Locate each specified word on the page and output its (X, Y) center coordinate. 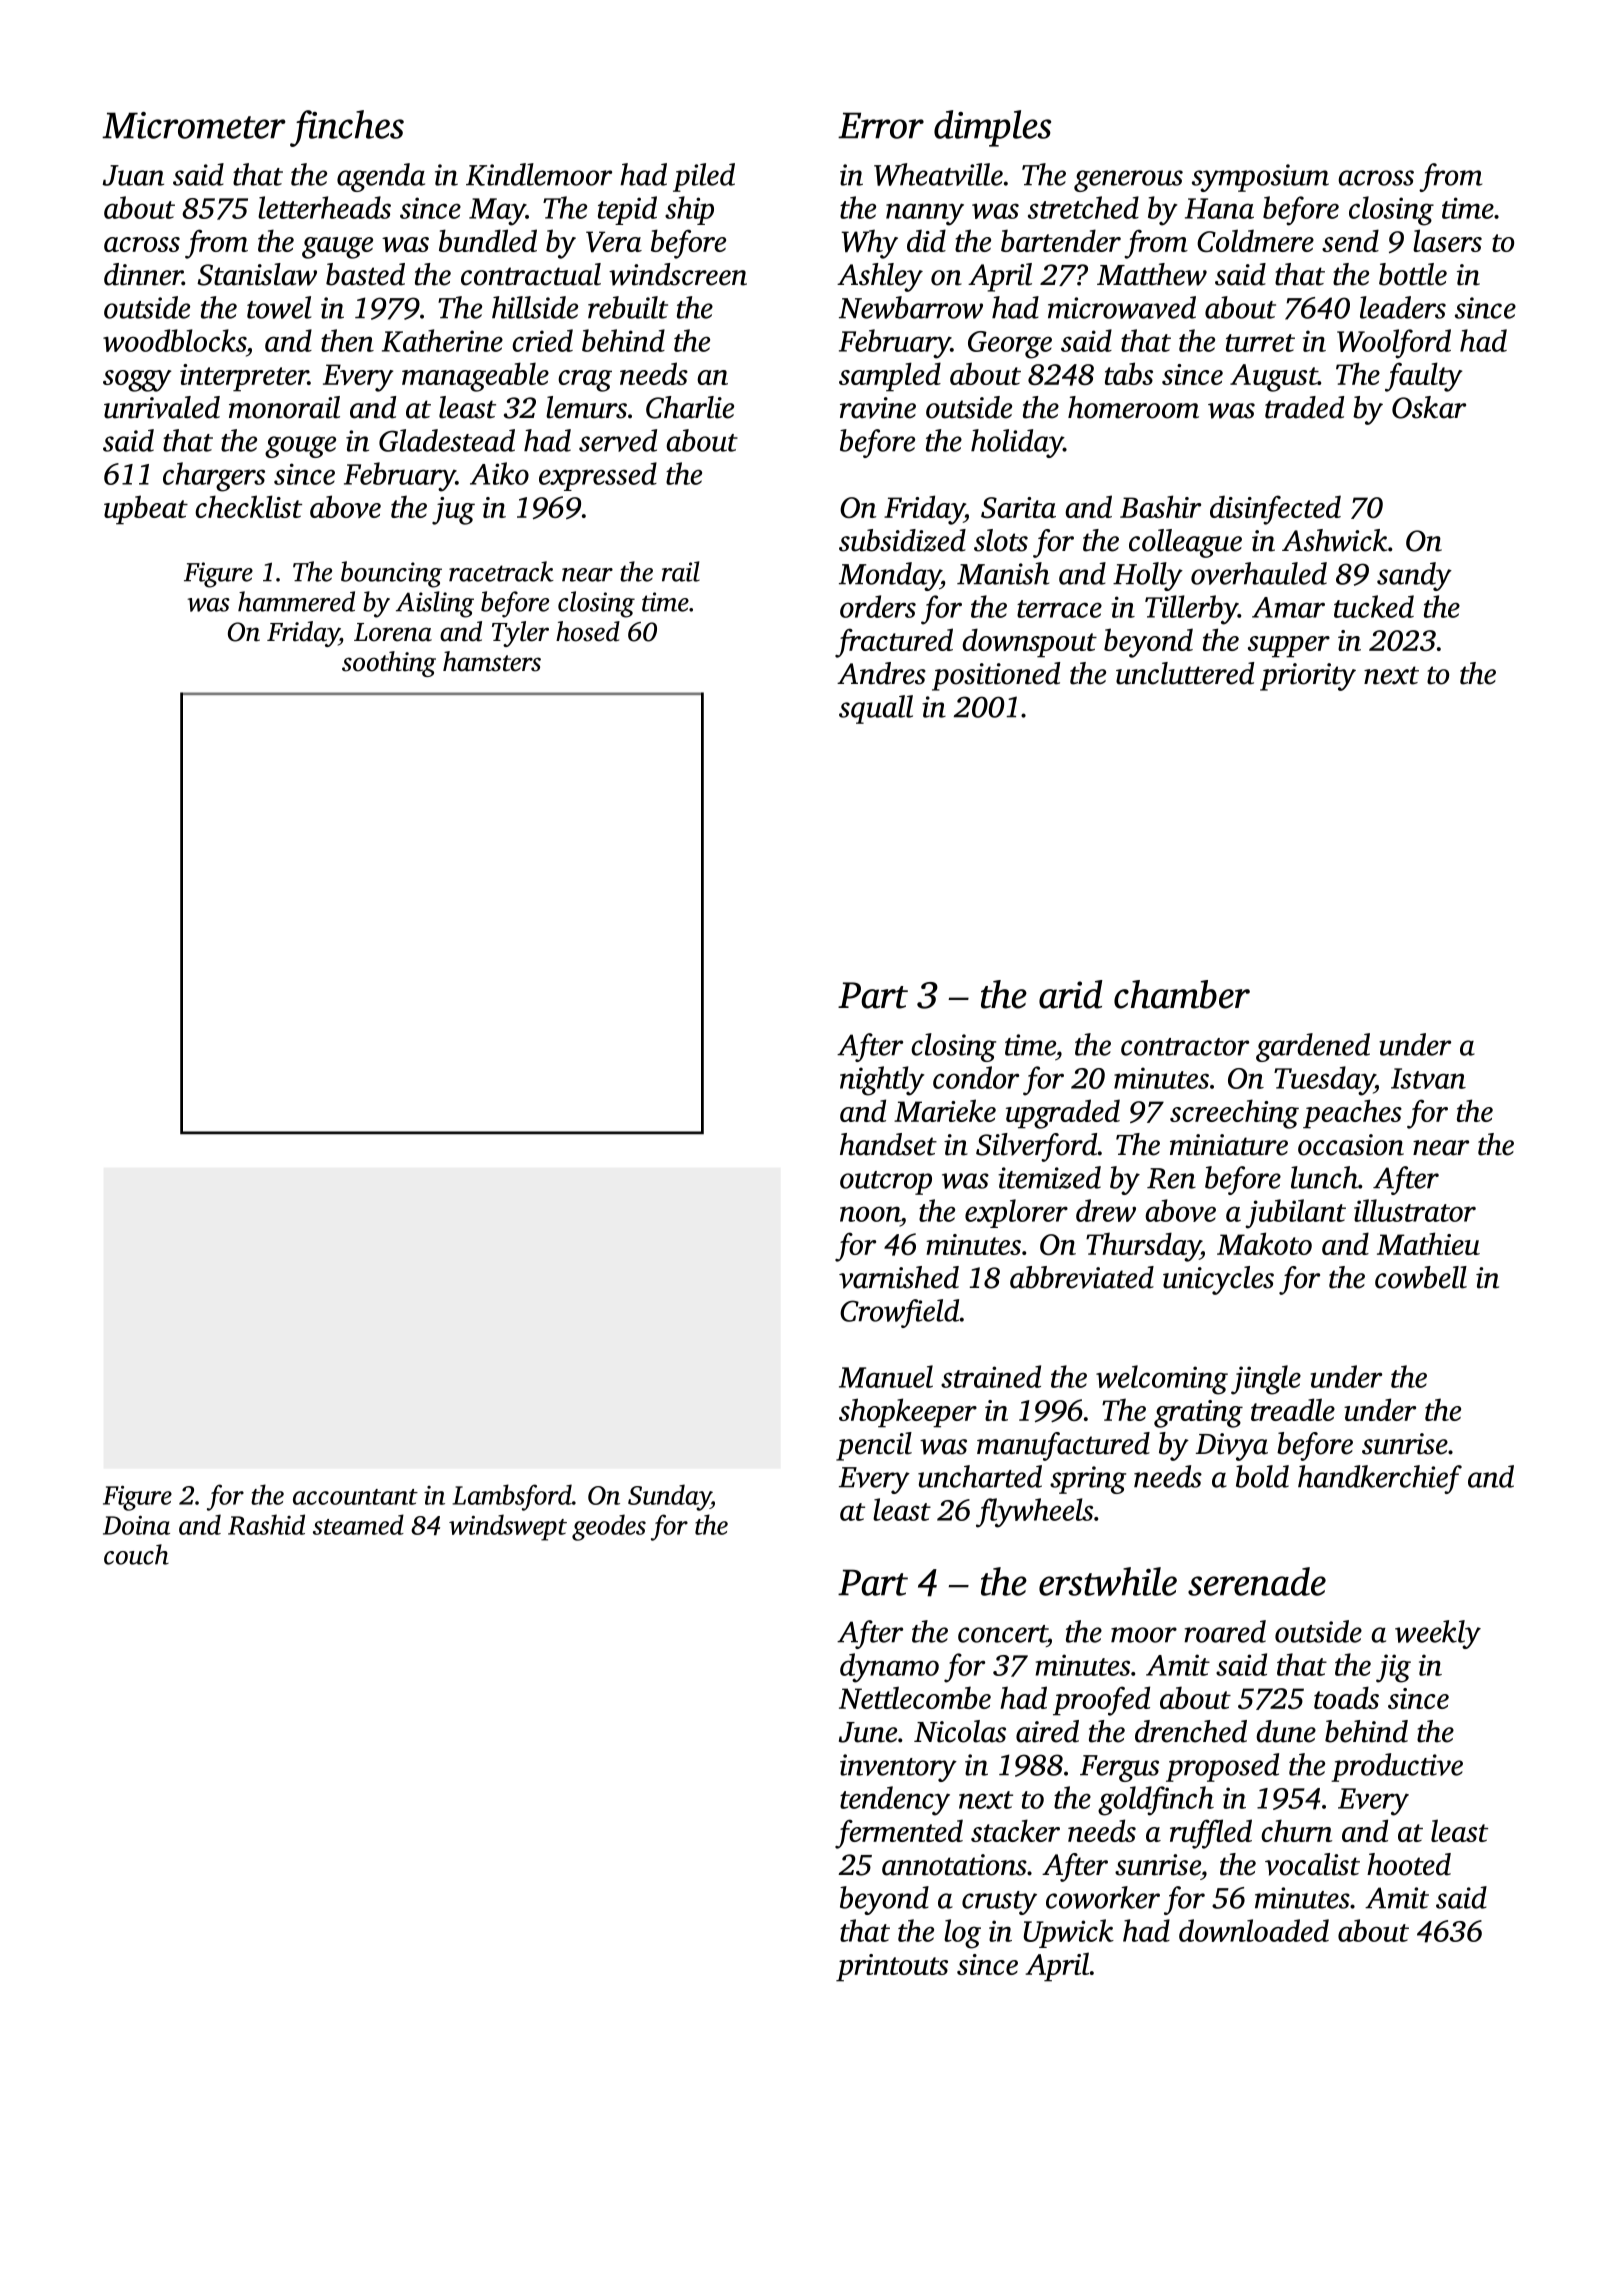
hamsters (492, 661)
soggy (137, 381)
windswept (508, 1527)
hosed (588, 631)
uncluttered (1185, 673)
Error (881, 125)
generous (1128, 181)
